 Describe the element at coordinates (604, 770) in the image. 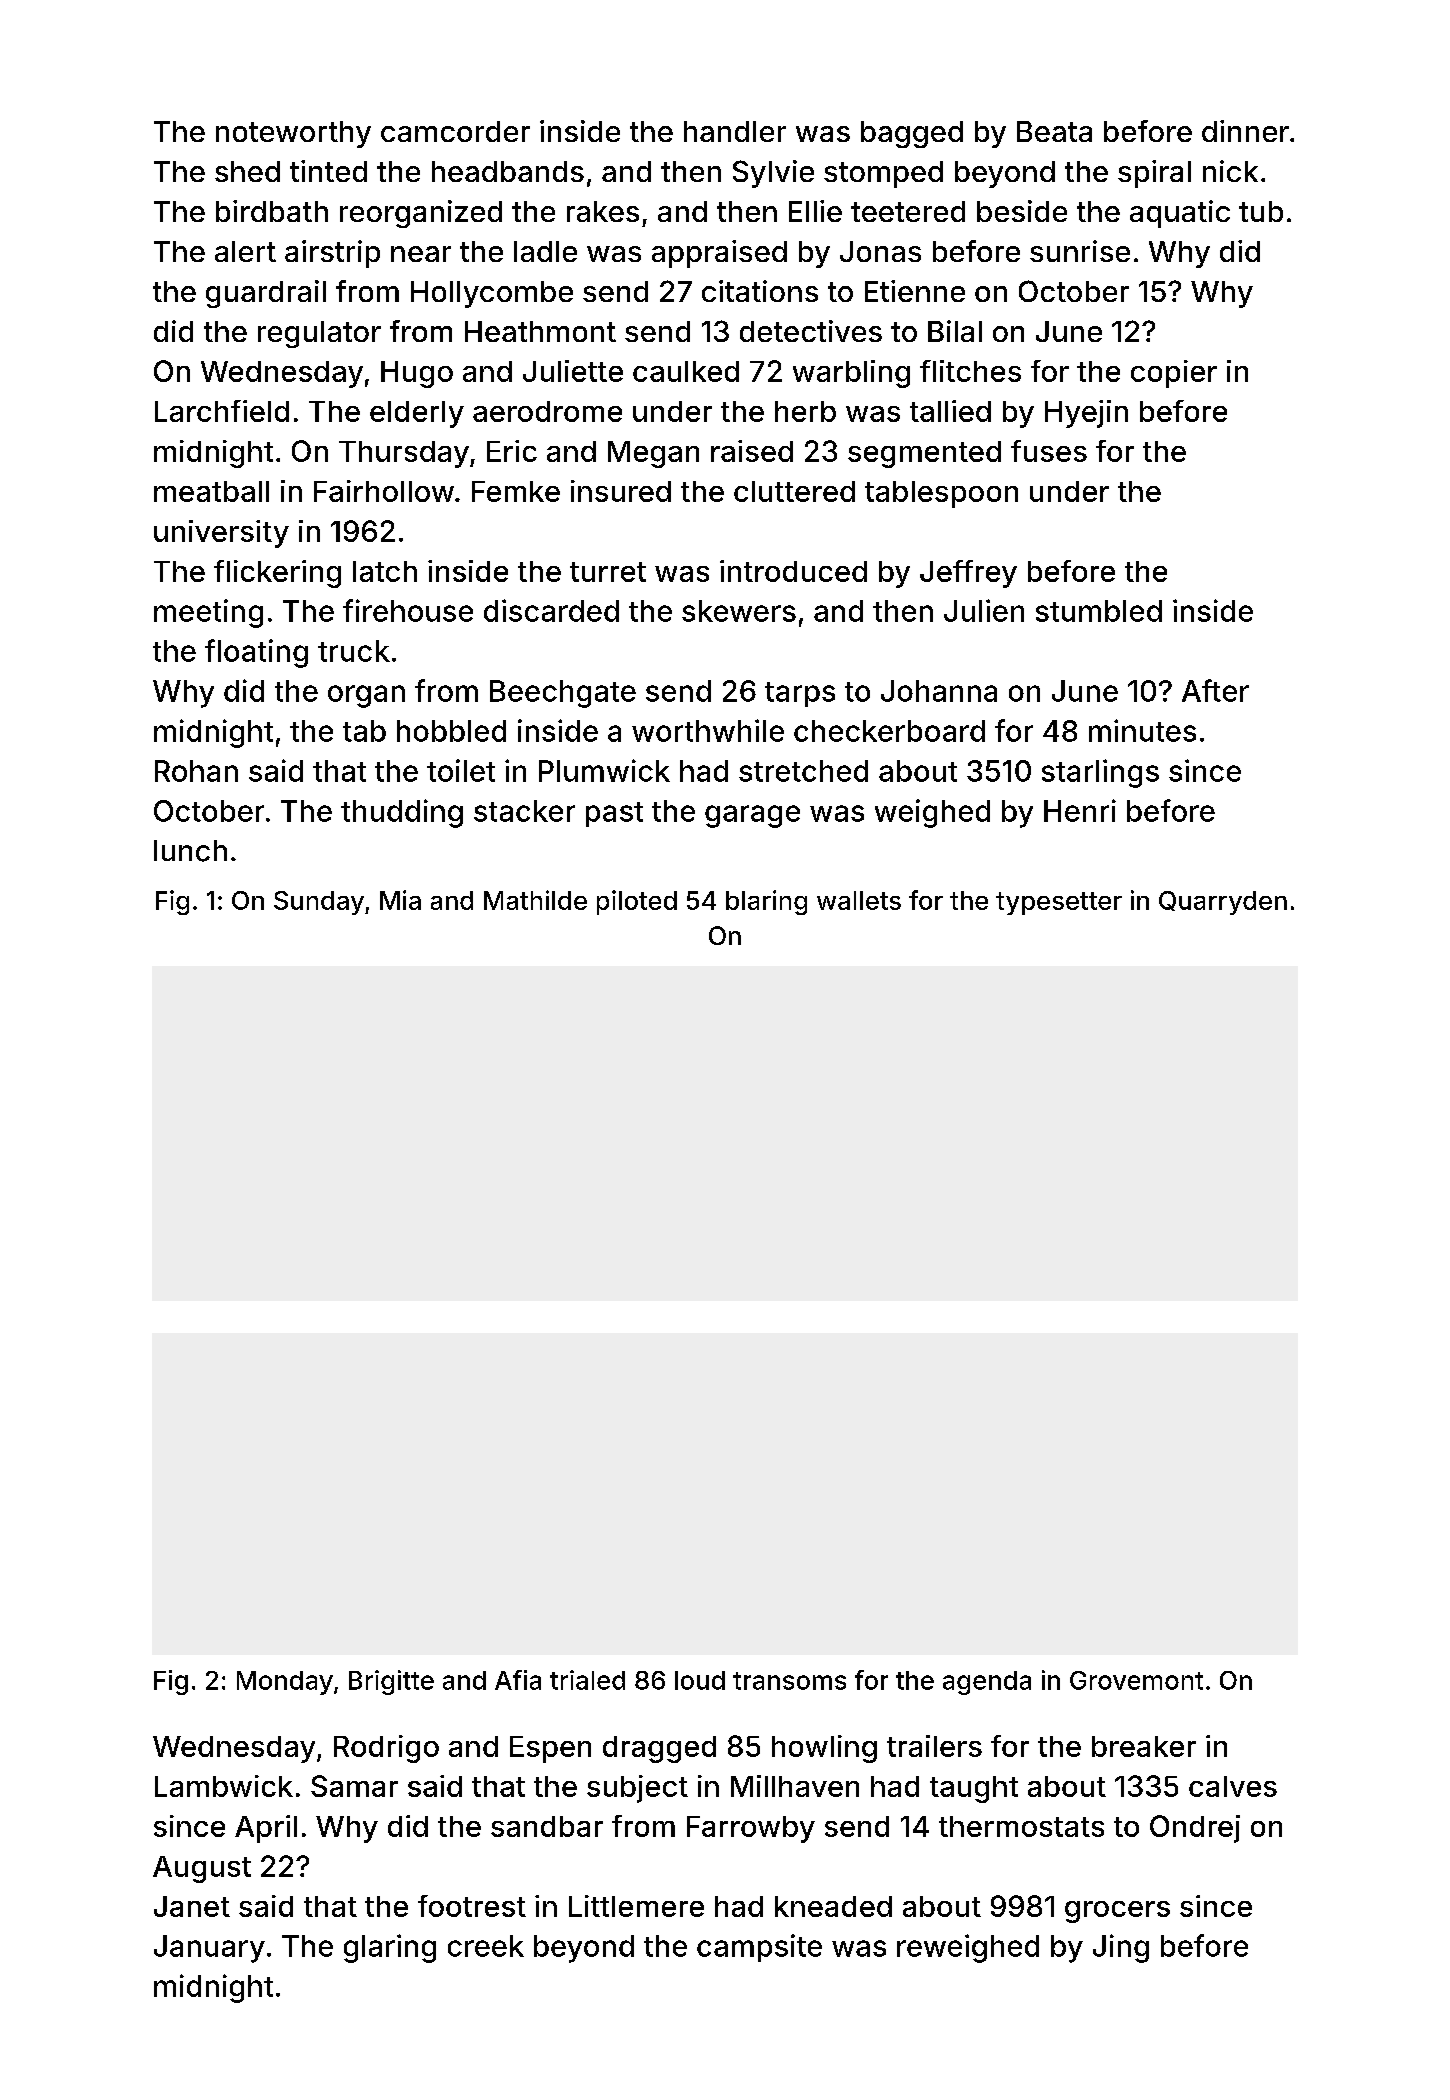

I see `Plumwick` at that location.
